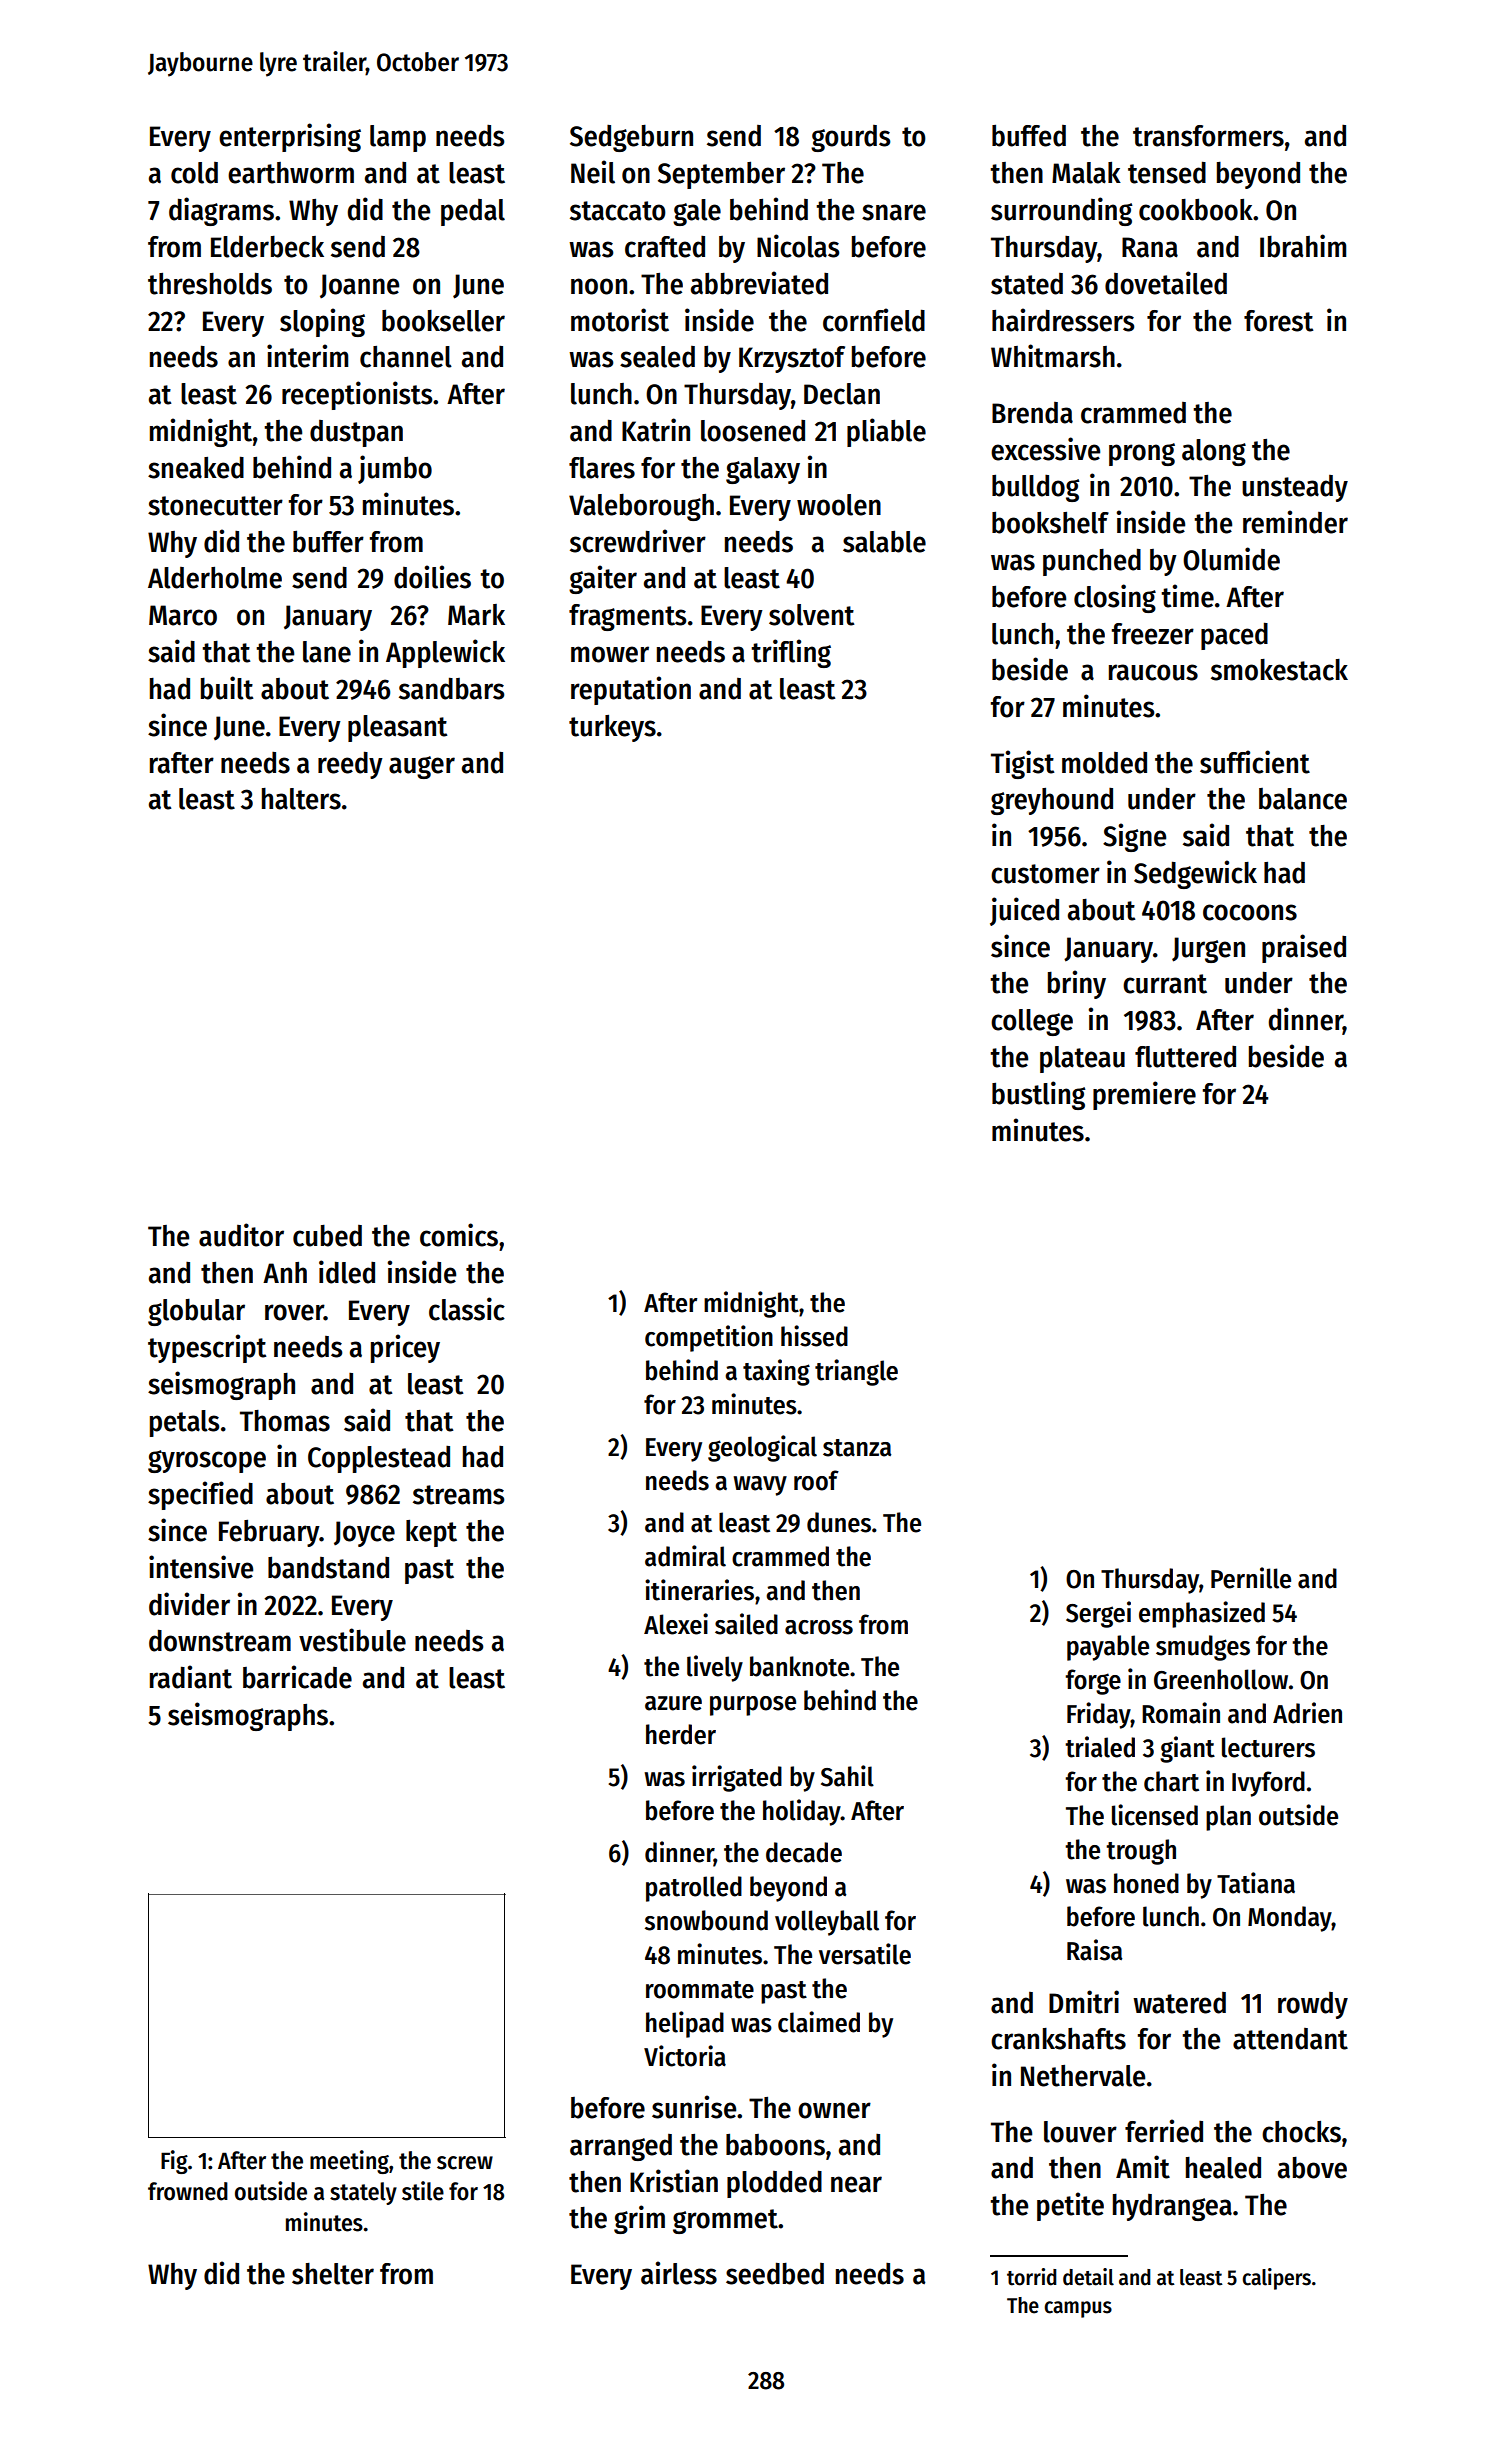 This screenshot has height=2464, width=1496. Describe the element at coordinates (241, 1235) in the screenshot. I see `auditor` at that location.
